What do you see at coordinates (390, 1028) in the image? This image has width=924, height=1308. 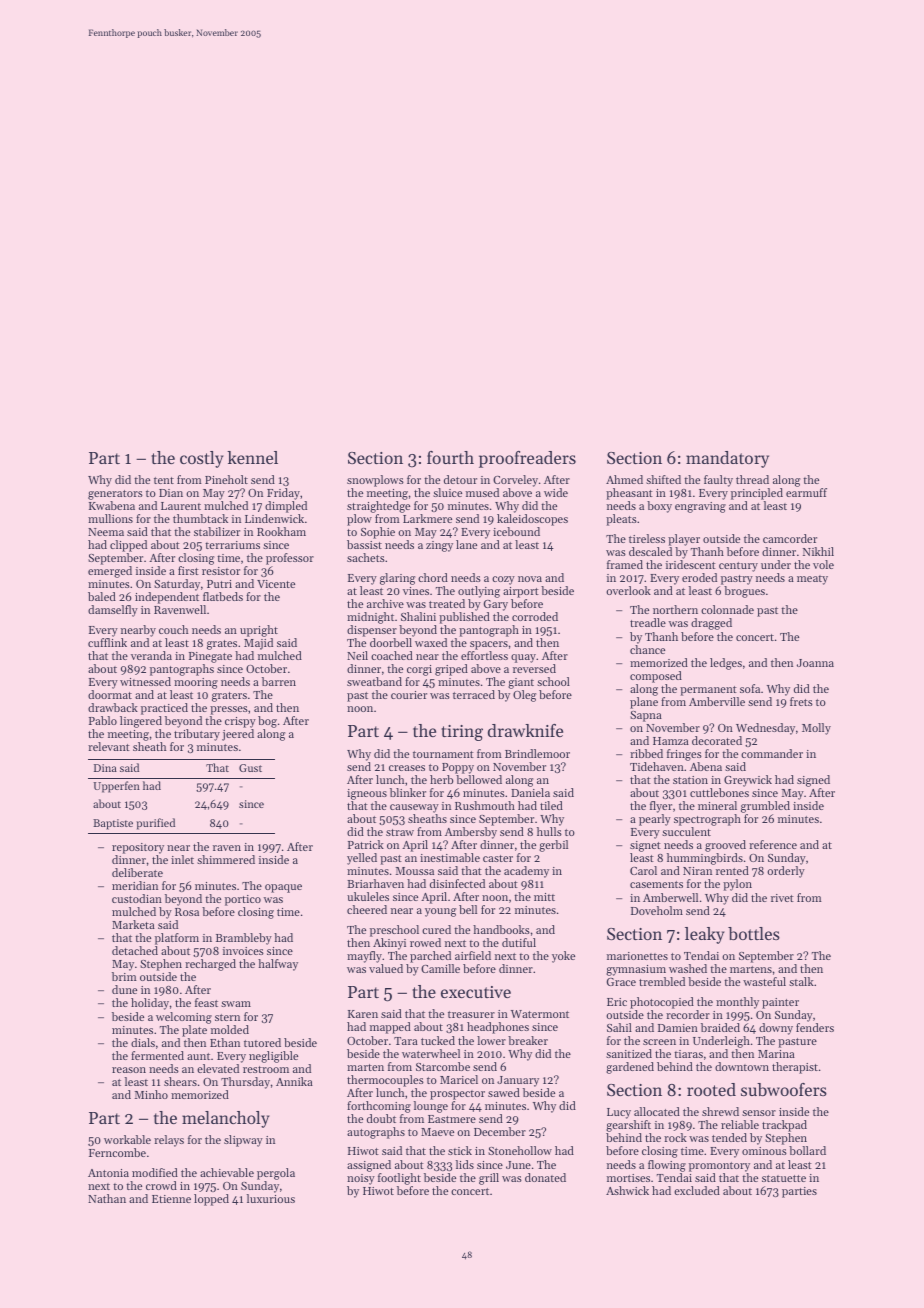 I see `mapped` at bounding box center [390, 1028].
